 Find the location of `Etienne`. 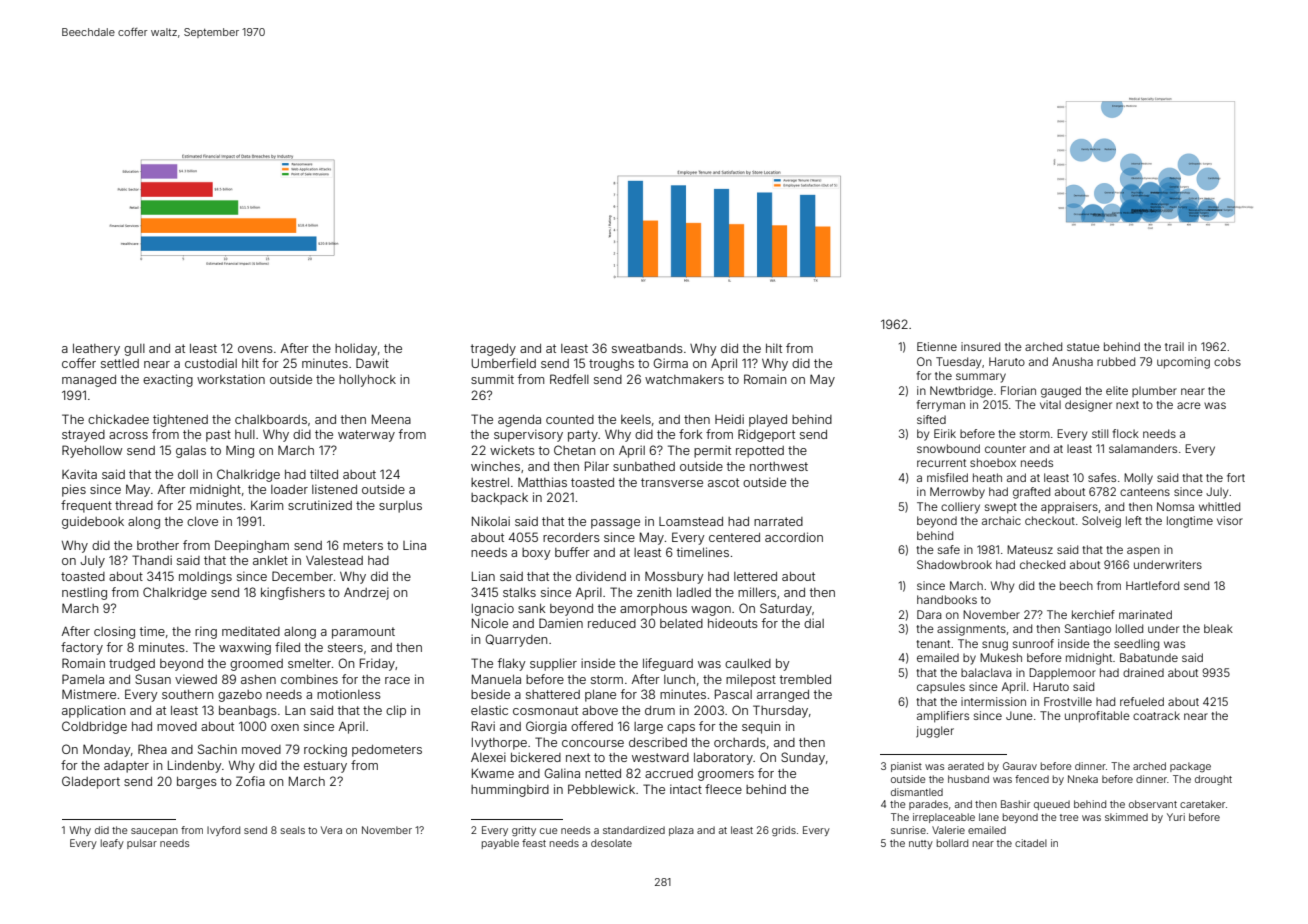

Etienne is located at coordinates (937, 346).
